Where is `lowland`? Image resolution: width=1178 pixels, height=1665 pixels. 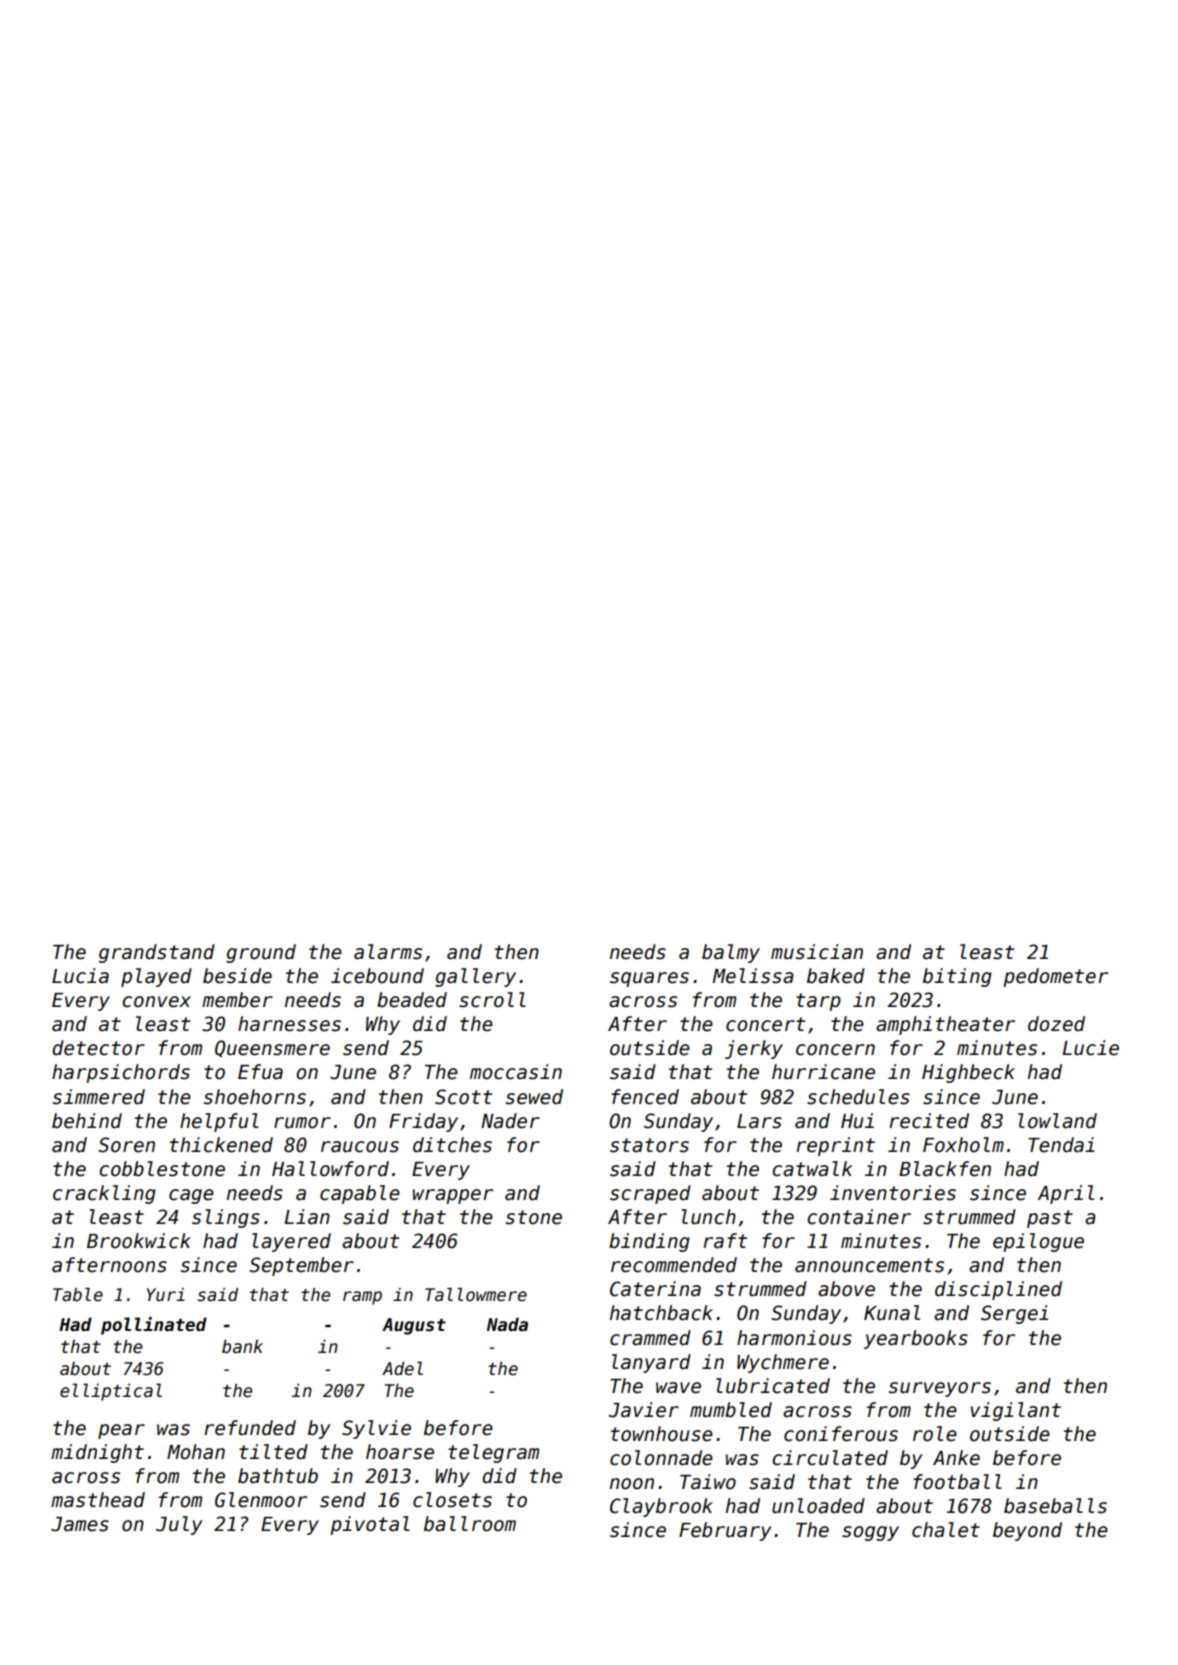
lowland is located at coordinates (1057, 1121).
